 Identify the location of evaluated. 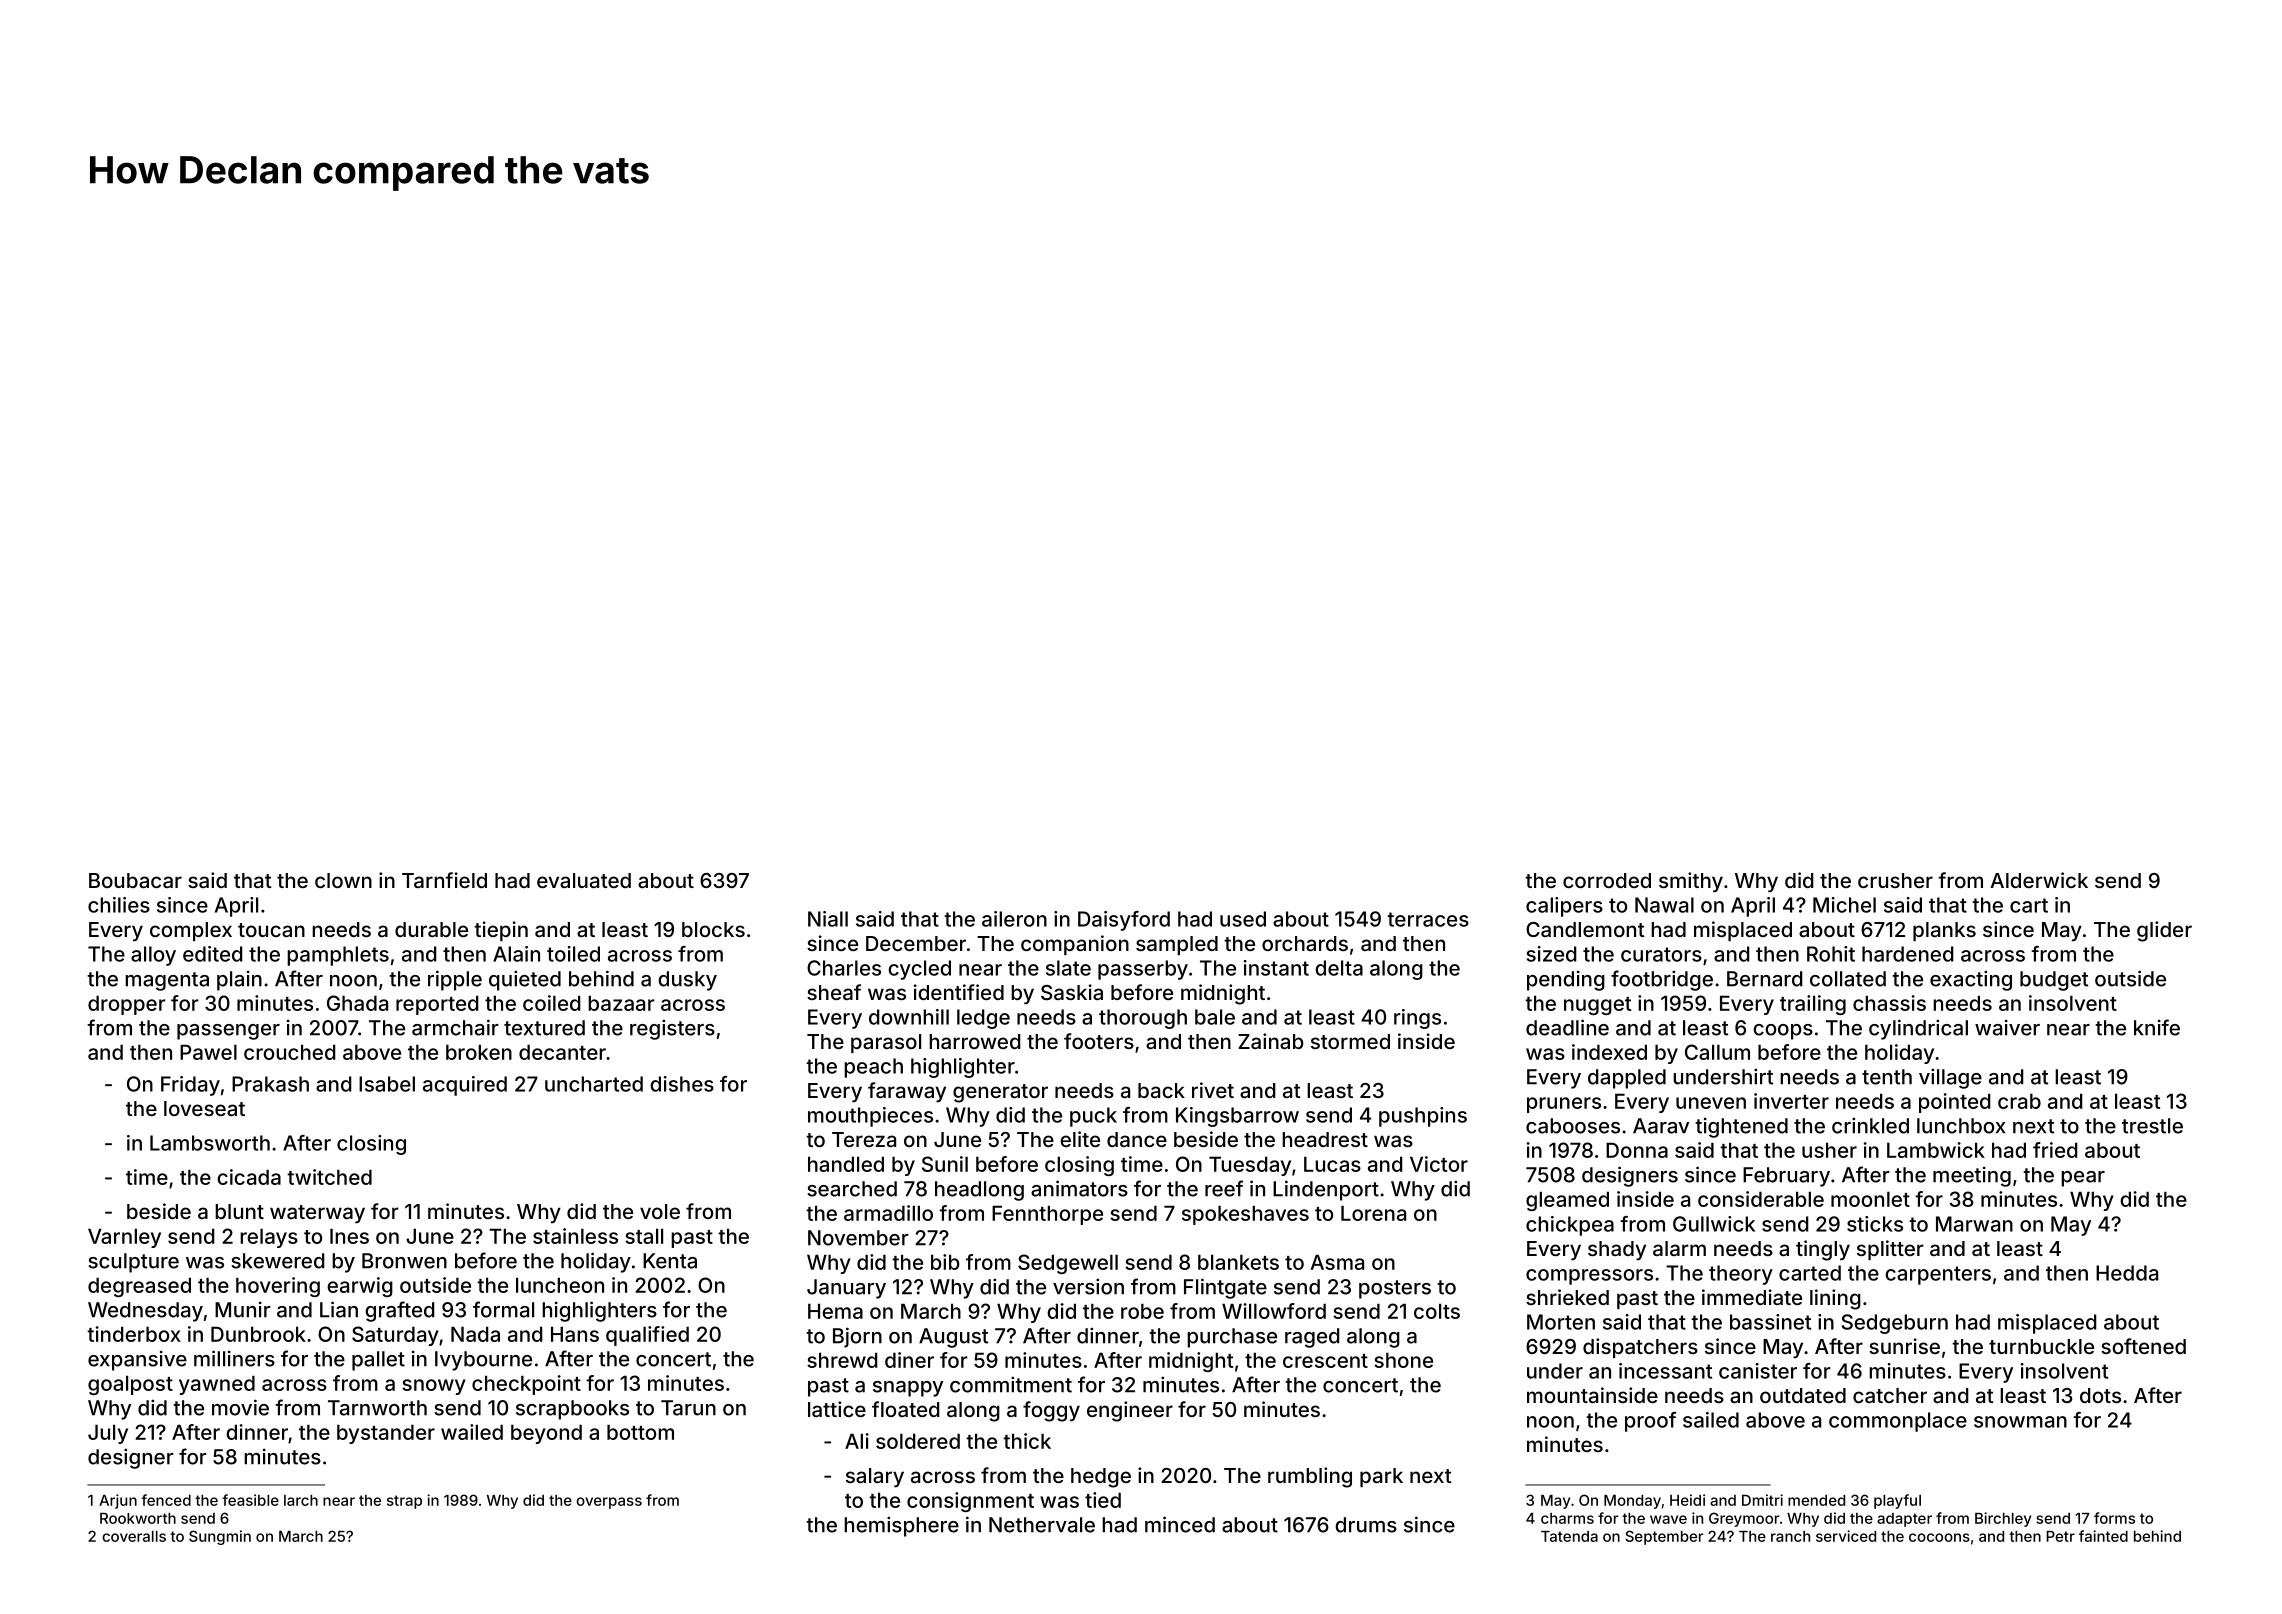
(584, 880).
